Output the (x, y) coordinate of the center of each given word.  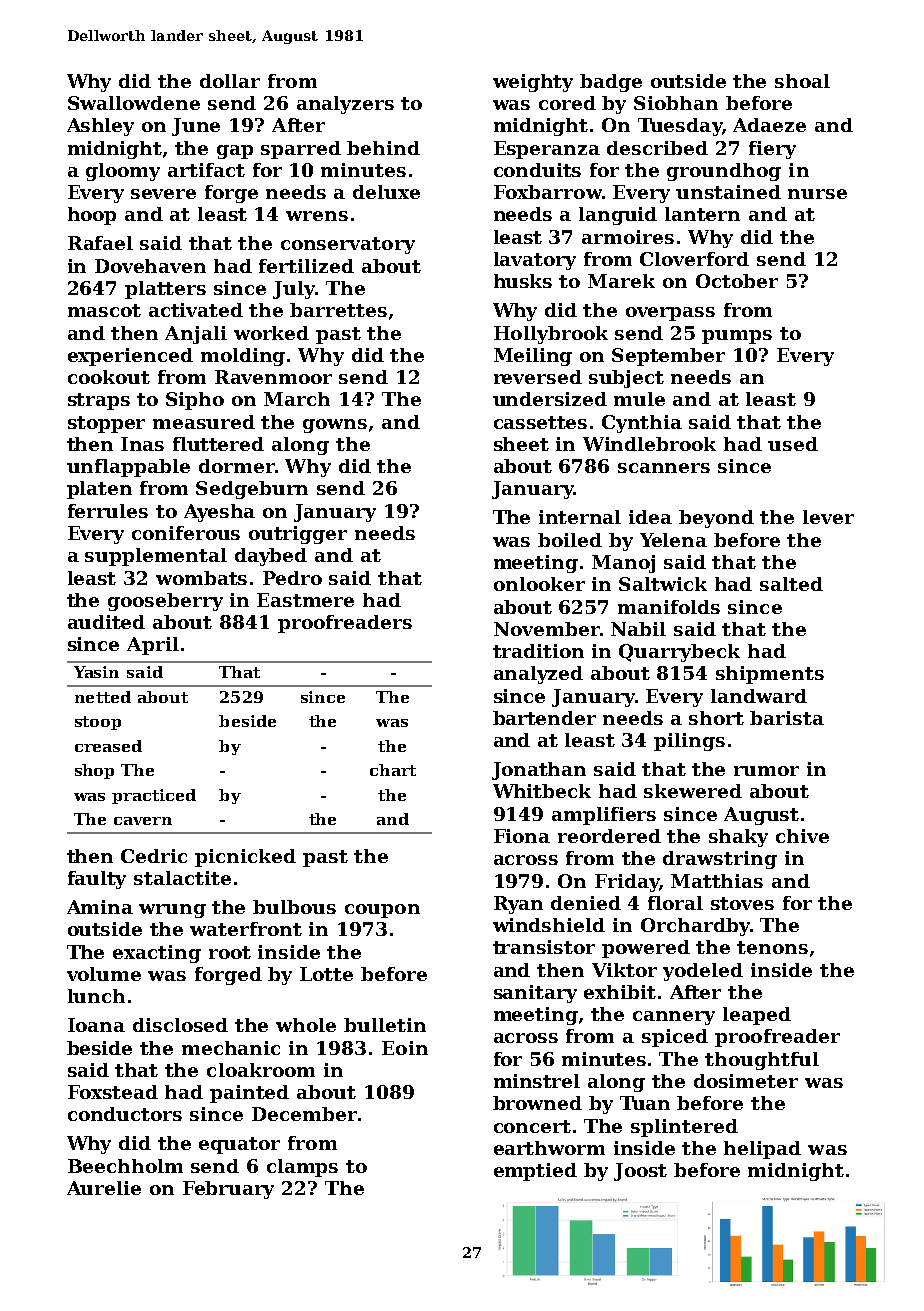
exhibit (620, 992)
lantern (702, 214)
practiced (154, 796)
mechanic (231, 1048)
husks (523, 281)
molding (243, 357)
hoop (92, 216)
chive (802, 836)
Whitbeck (542, 791)
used (793, 444)
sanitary (535, 994)
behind (383, 148)
